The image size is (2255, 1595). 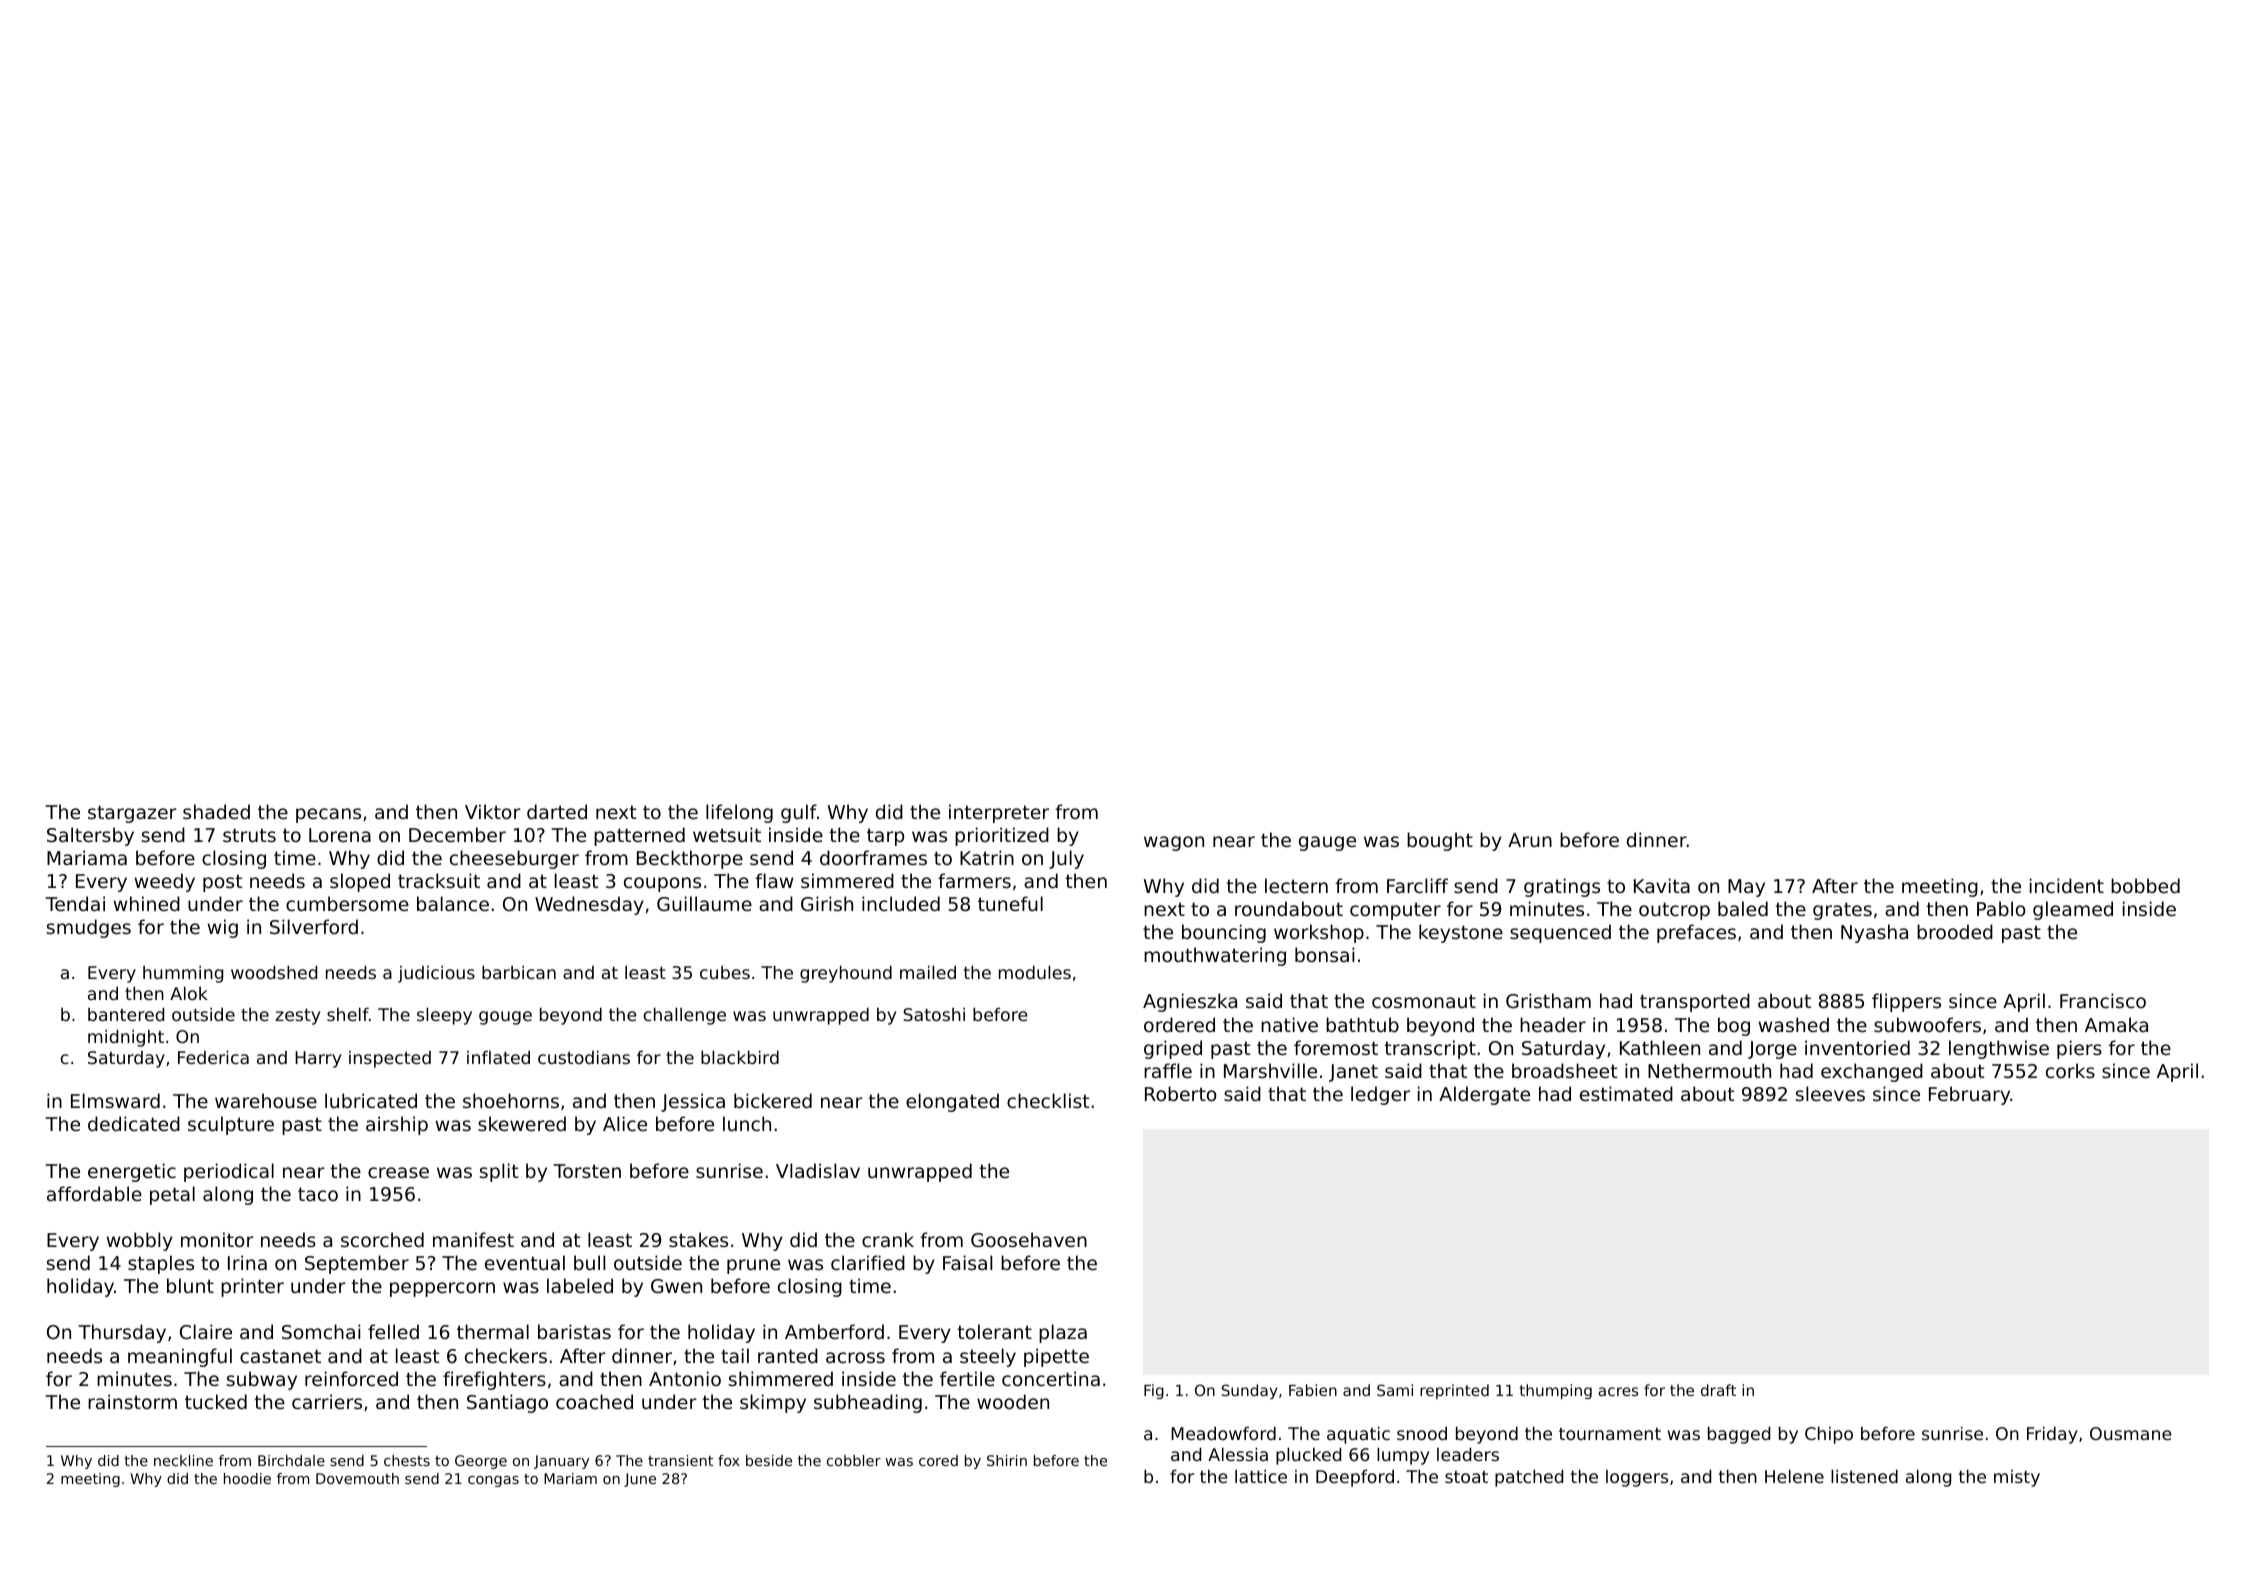 I want to click on Arun, so click(x=1530, y=840).
